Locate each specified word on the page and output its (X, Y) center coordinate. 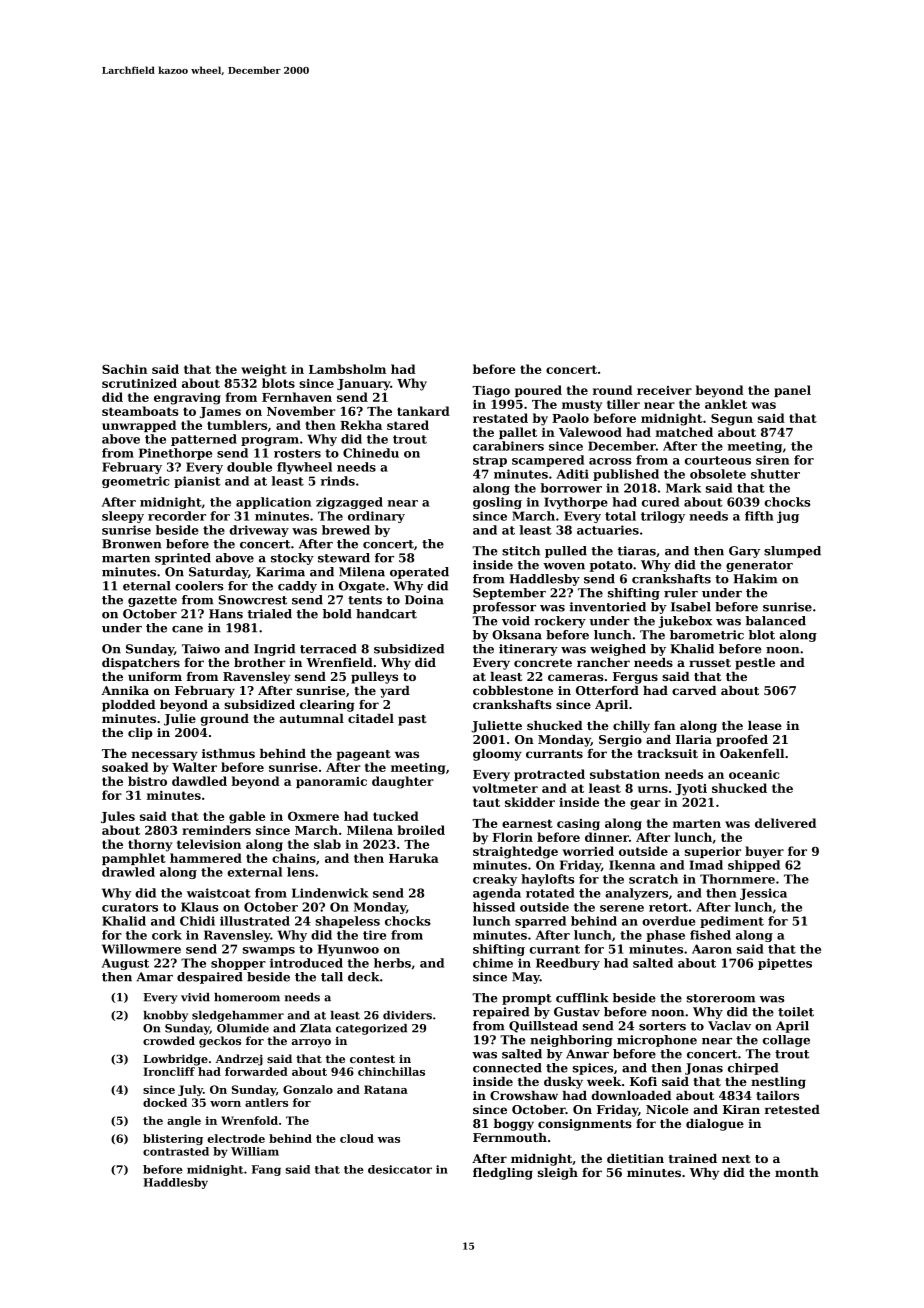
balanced (776, 621)
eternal (147, 586)
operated (419, 573)
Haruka (414, 858)
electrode (236, 1138)
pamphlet (134, 859)
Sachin (124, 369)
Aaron (712, 949)
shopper (238, 964)
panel (792, 391)
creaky (495, 880)
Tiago (491, 392)
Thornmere (737, 879)
